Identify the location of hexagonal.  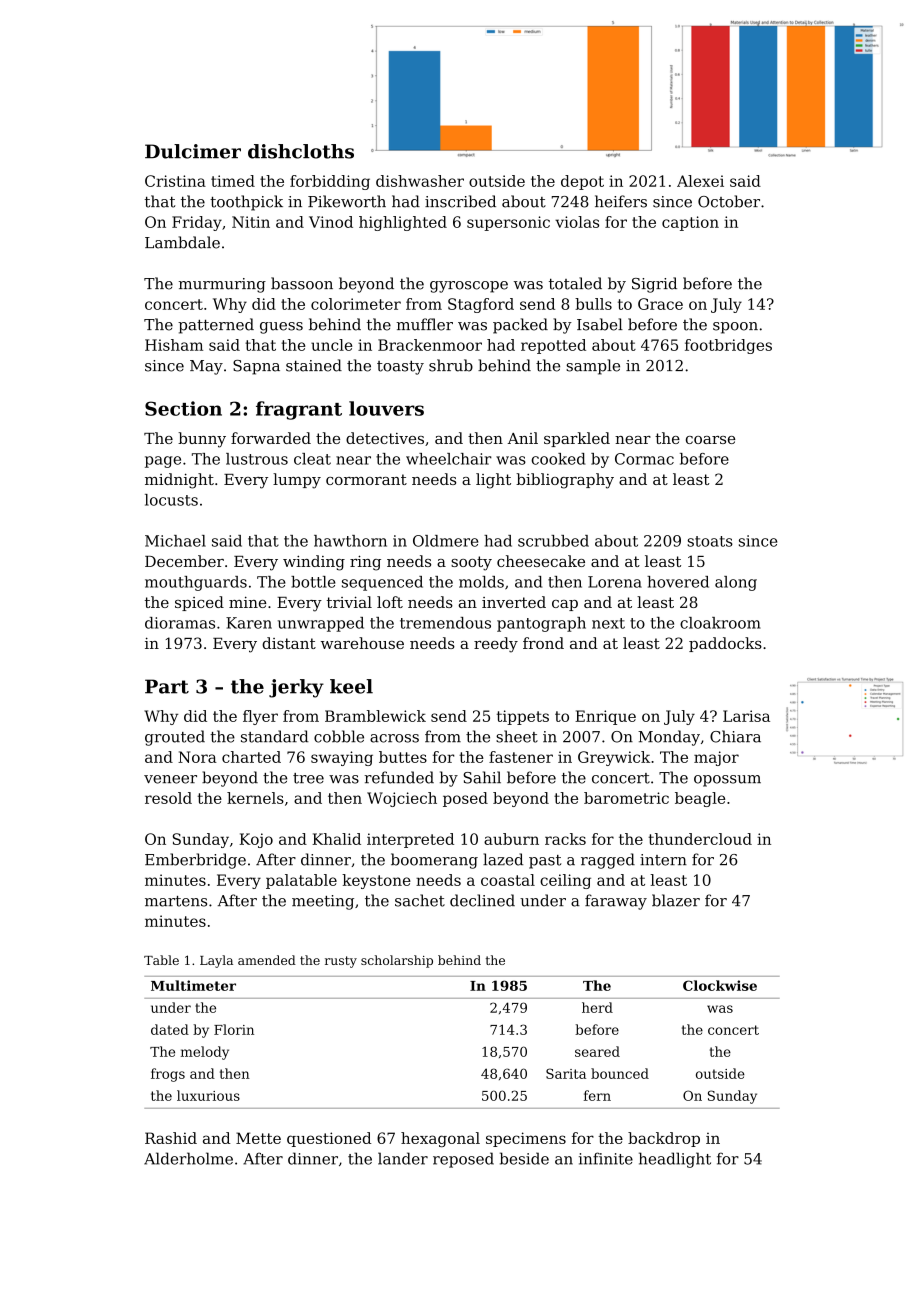
(440, 1139).
